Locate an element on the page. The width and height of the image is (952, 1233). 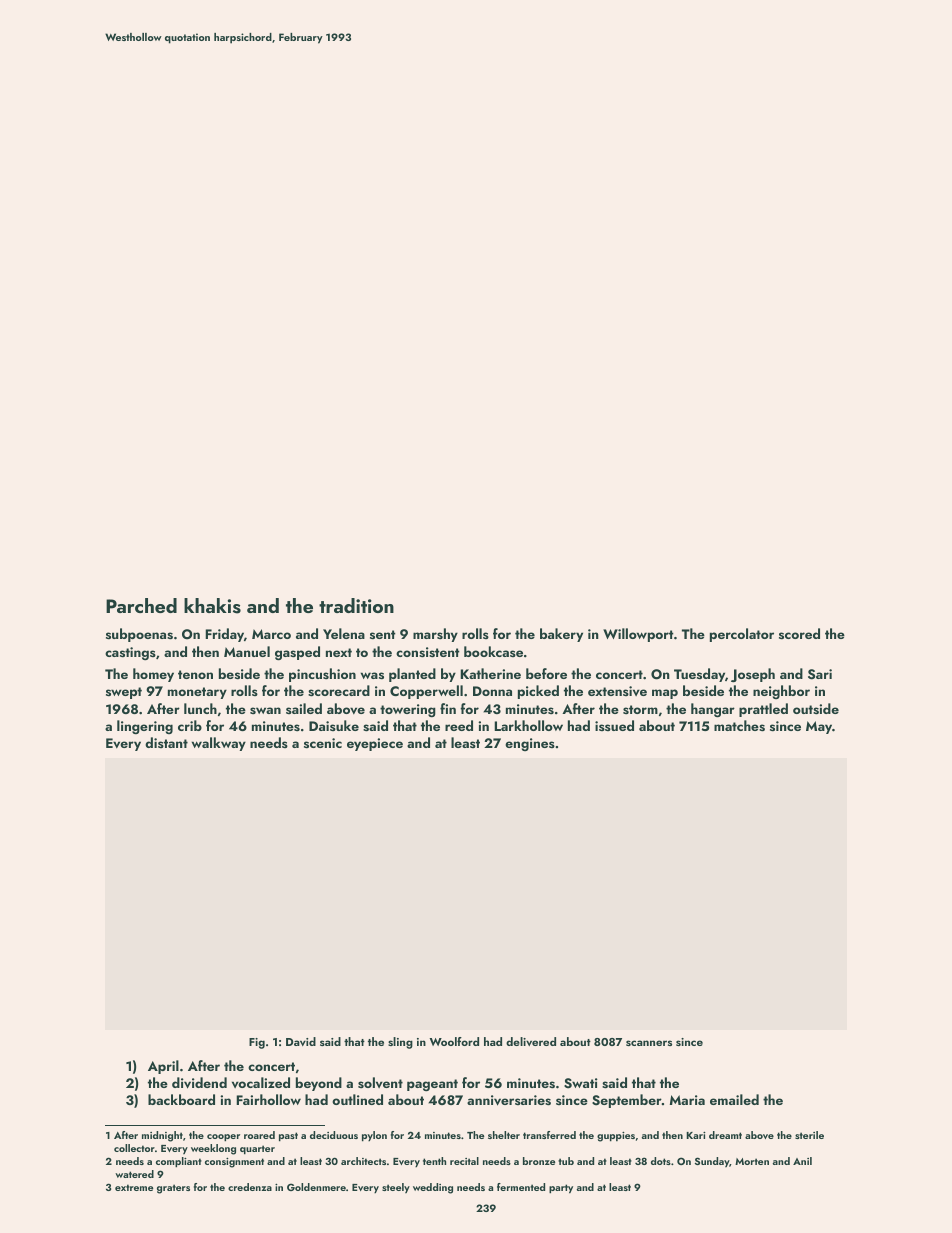
pageant is located at coordinates (432, 1085).
